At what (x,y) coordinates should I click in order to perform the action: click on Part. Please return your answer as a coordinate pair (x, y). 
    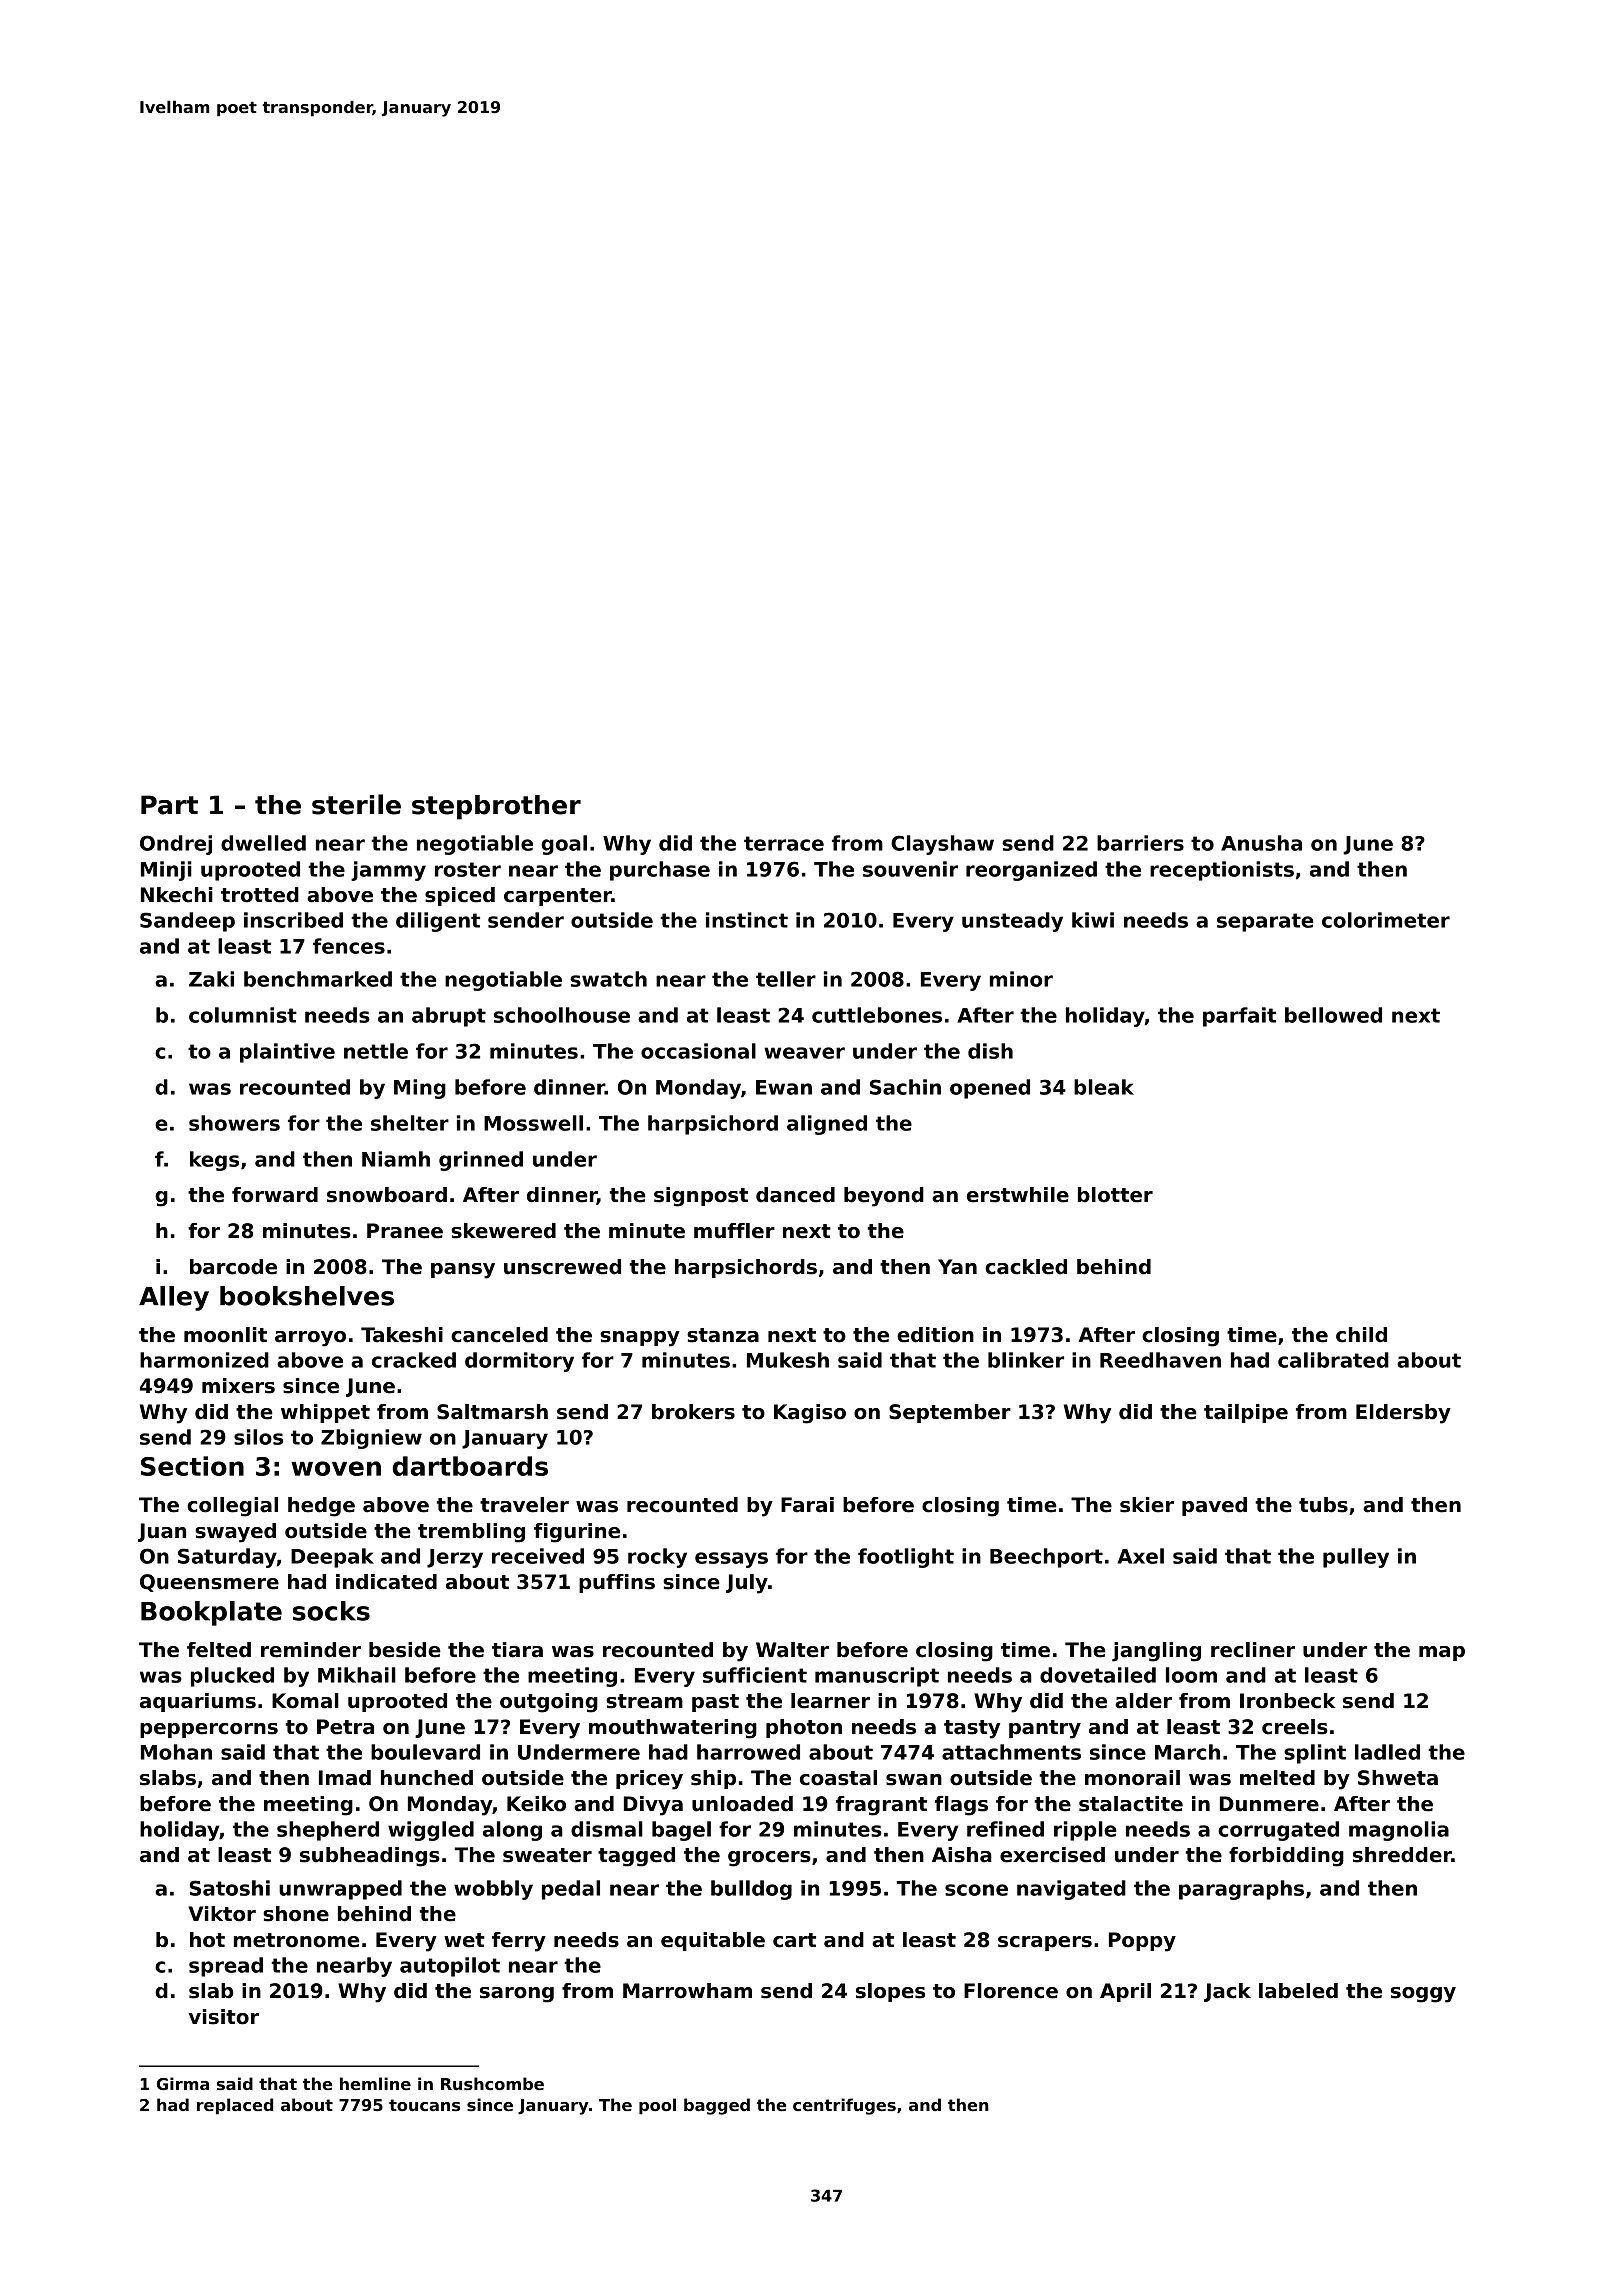
    Looking at the image, I should click on (169, 805).
